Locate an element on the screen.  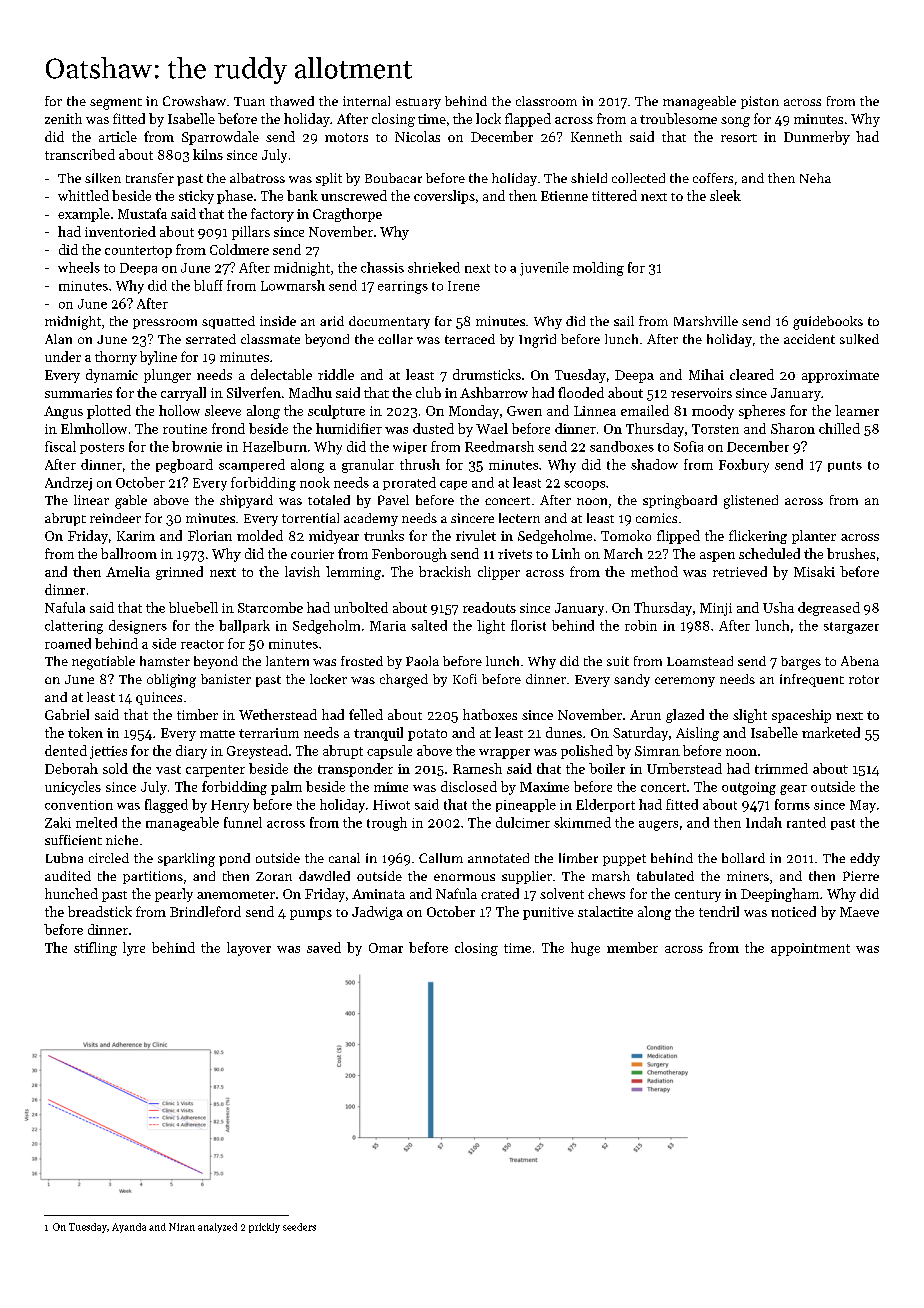
bluff is located at coordinates (208, 285).
